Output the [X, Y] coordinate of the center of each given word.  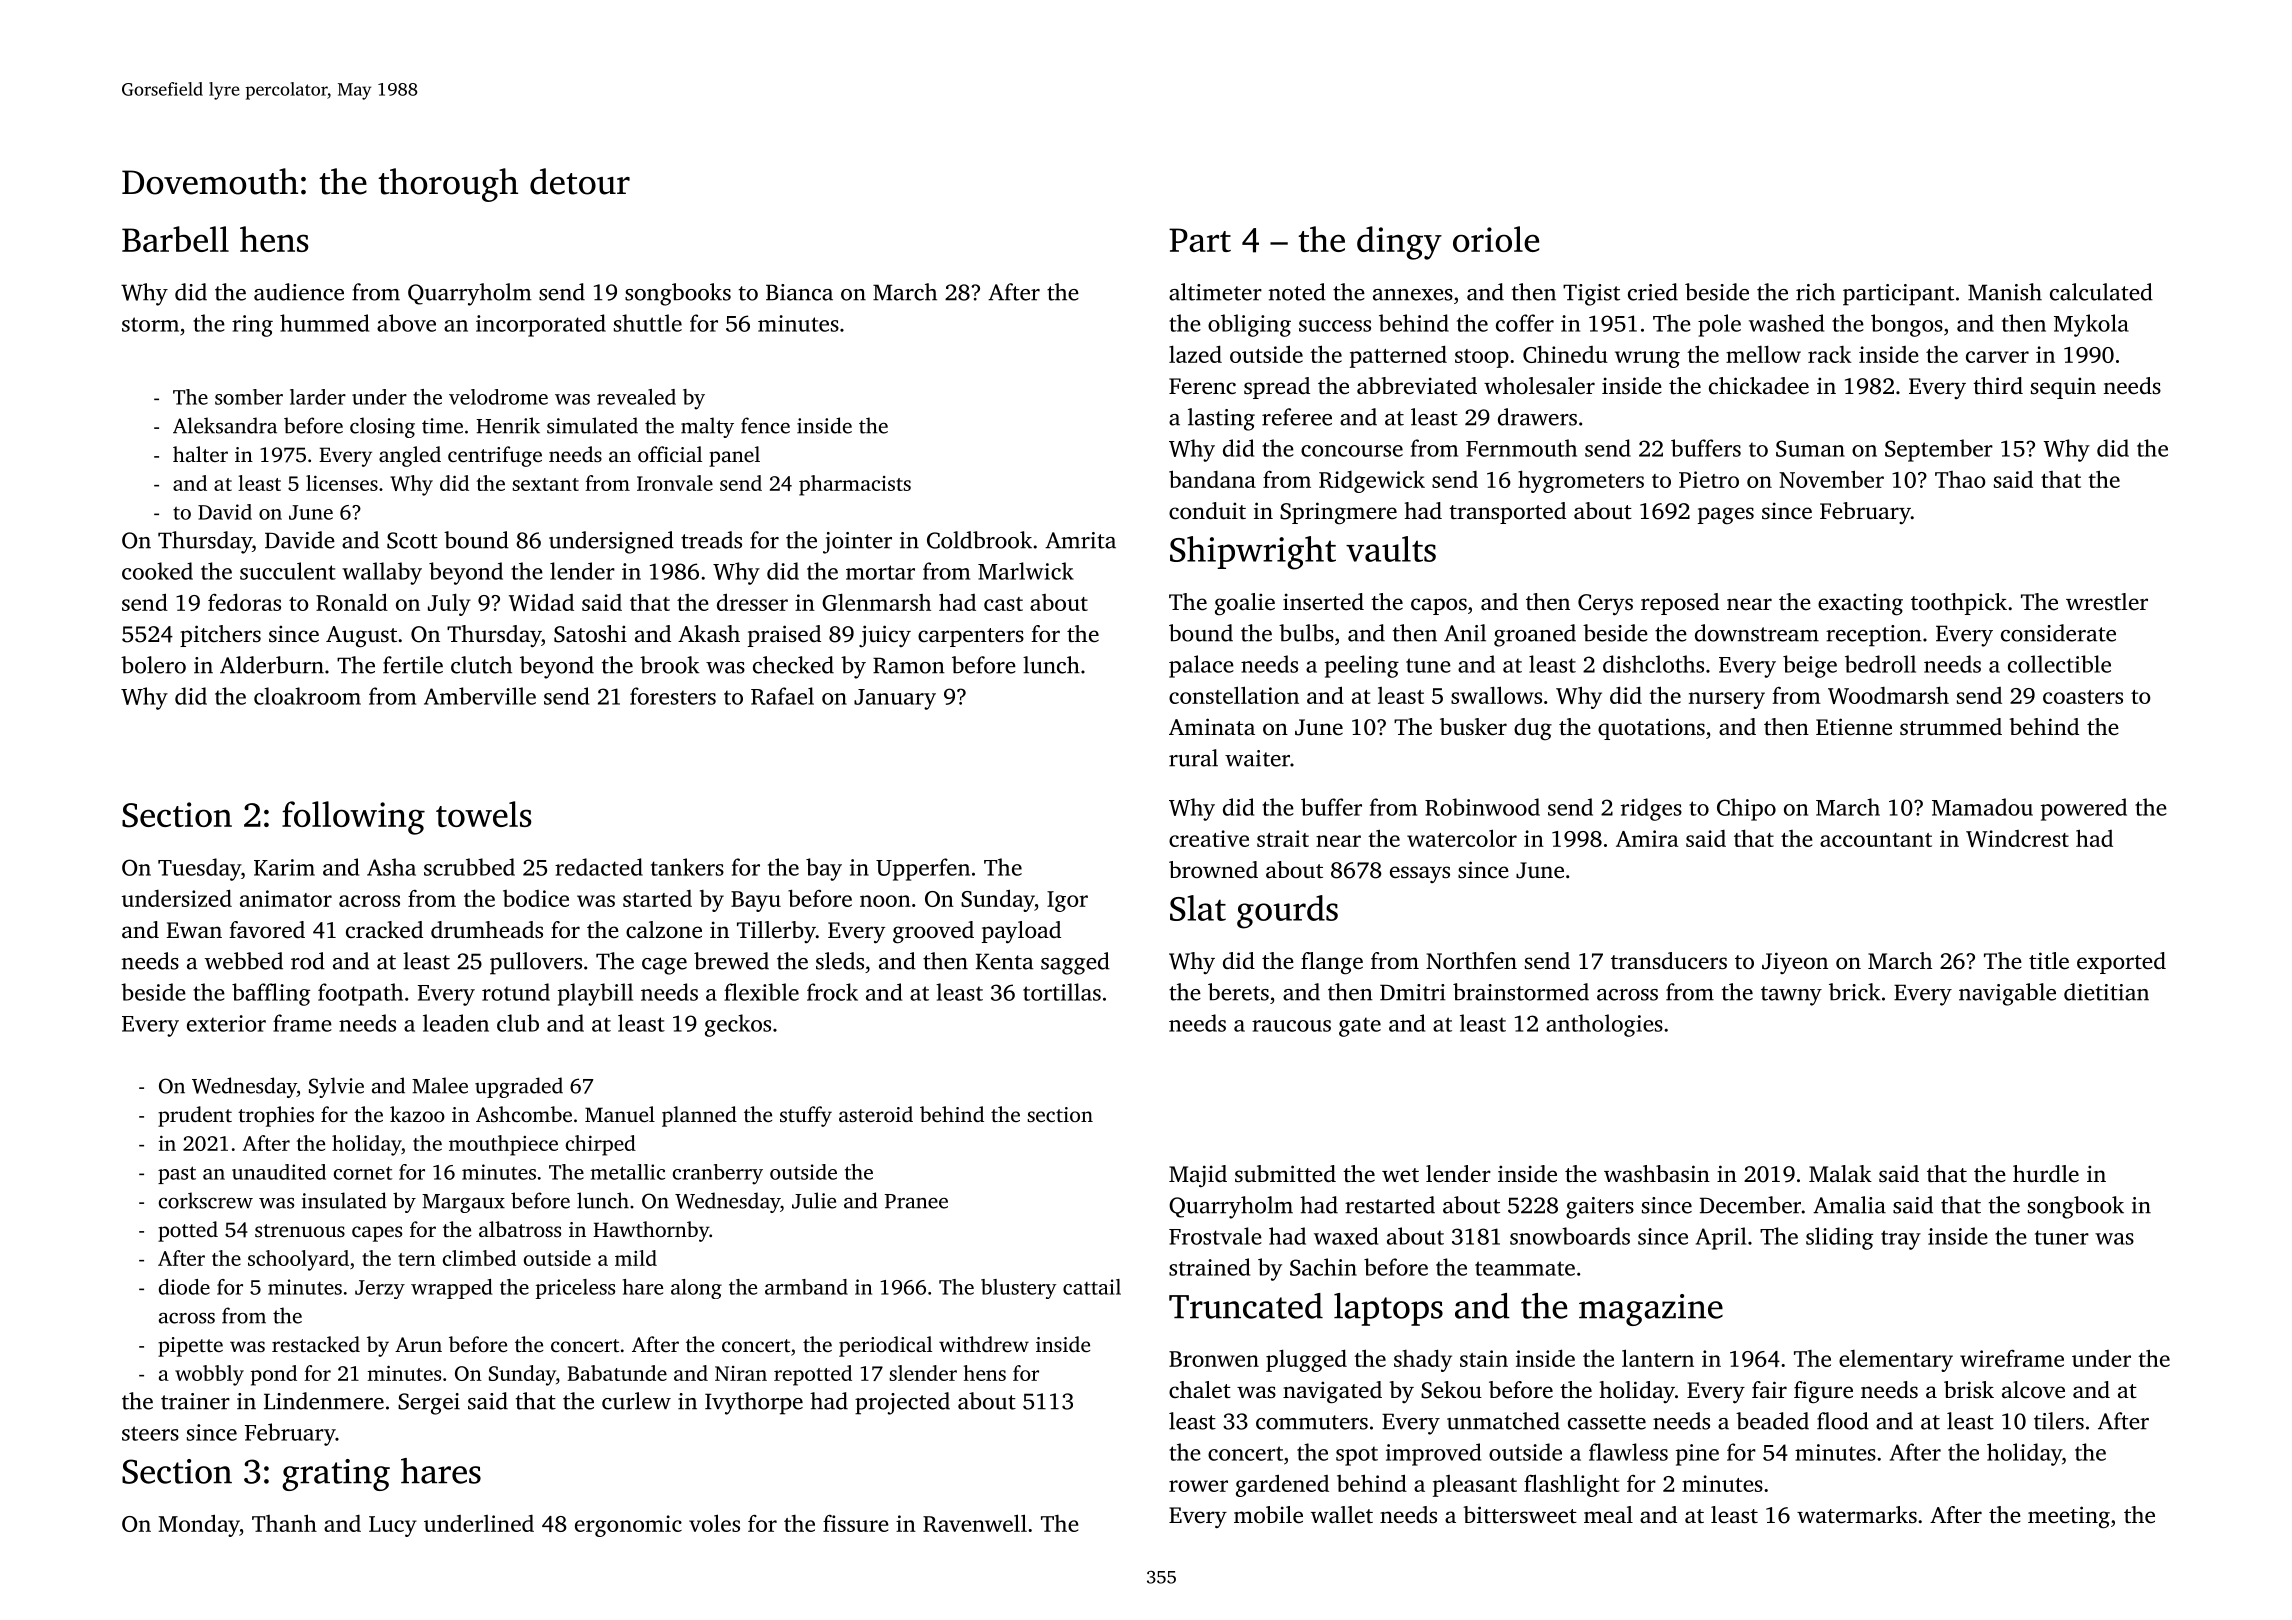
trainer [195, 1401]
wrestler [2107, 602]
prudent [195, 1116]
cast [1003, 604]
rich [1815, 292]
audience [299, 292]
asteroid [876, 1114]
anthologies [1604, 1025]
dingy [1399, 243]
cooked [157, 571]
